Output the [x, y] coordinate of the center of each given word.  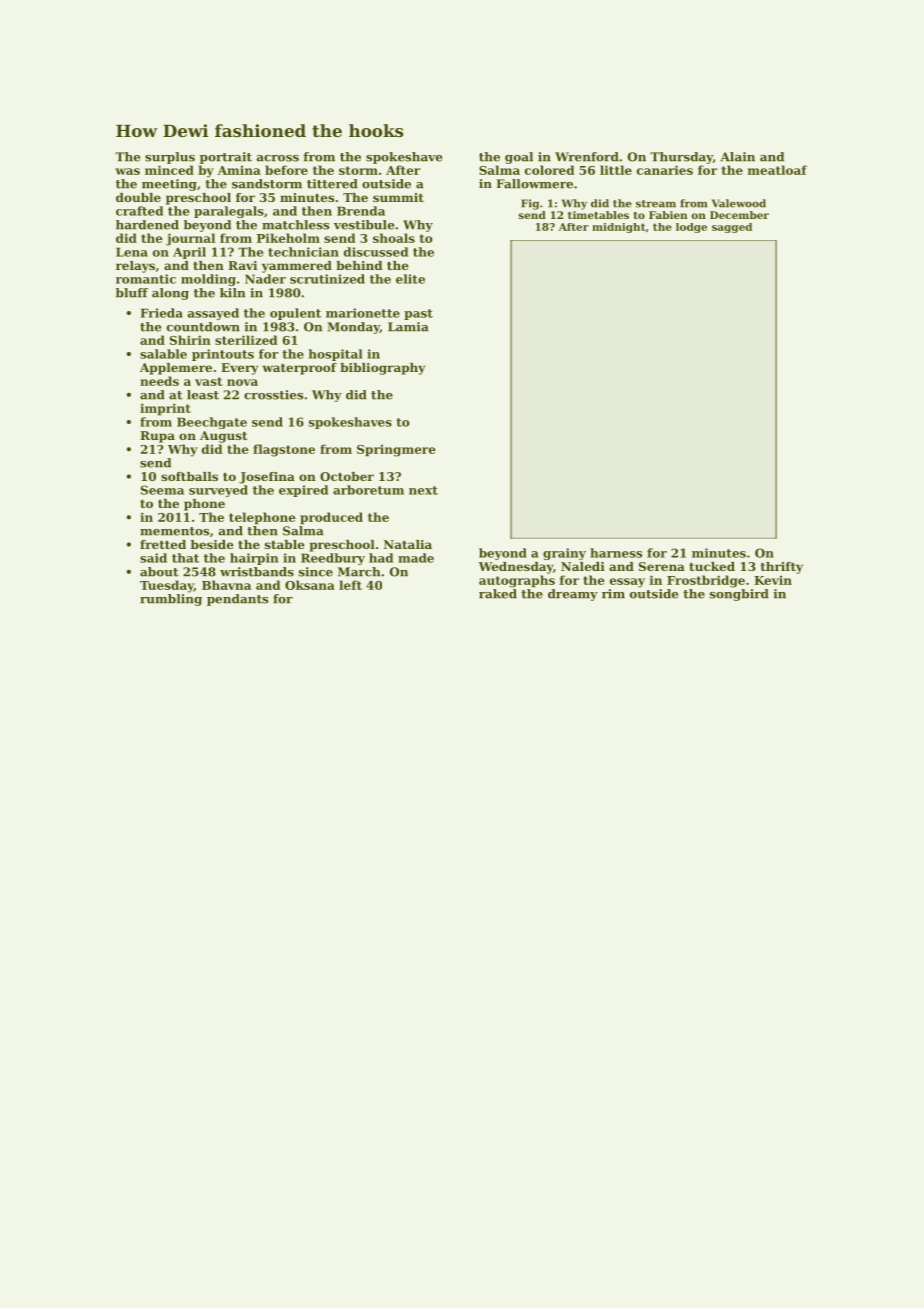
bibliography [382, 369]
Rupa [157, 437]
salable [163, 354]
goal [519, 158]
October [347, 476]
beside [212, 544]
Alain [737, 157]
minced [169, 170]
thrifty [782, 568]
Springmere [396, 451]
